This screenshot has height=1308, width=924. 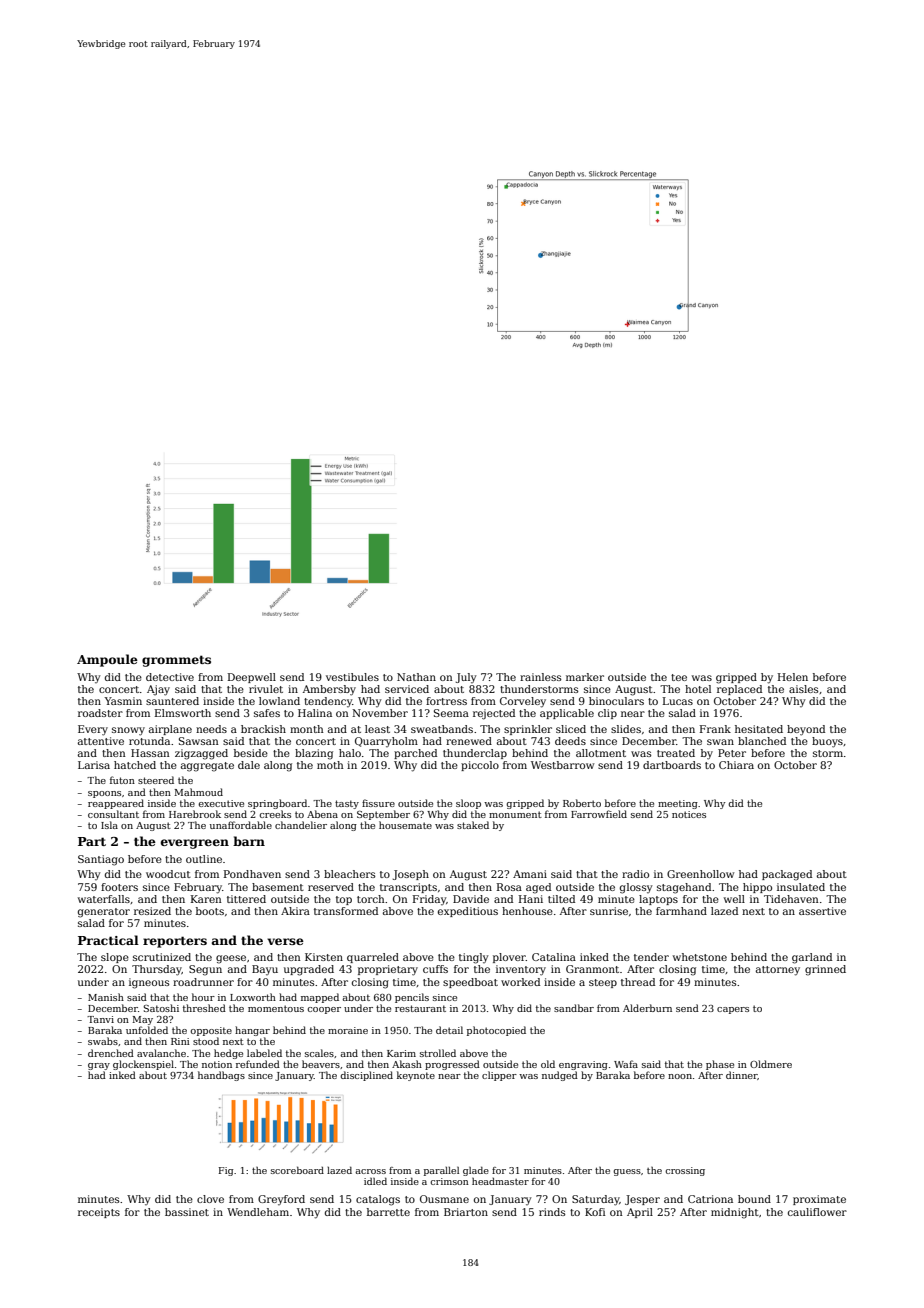 I want to click on receipts, so click(x=99, y=1213).
